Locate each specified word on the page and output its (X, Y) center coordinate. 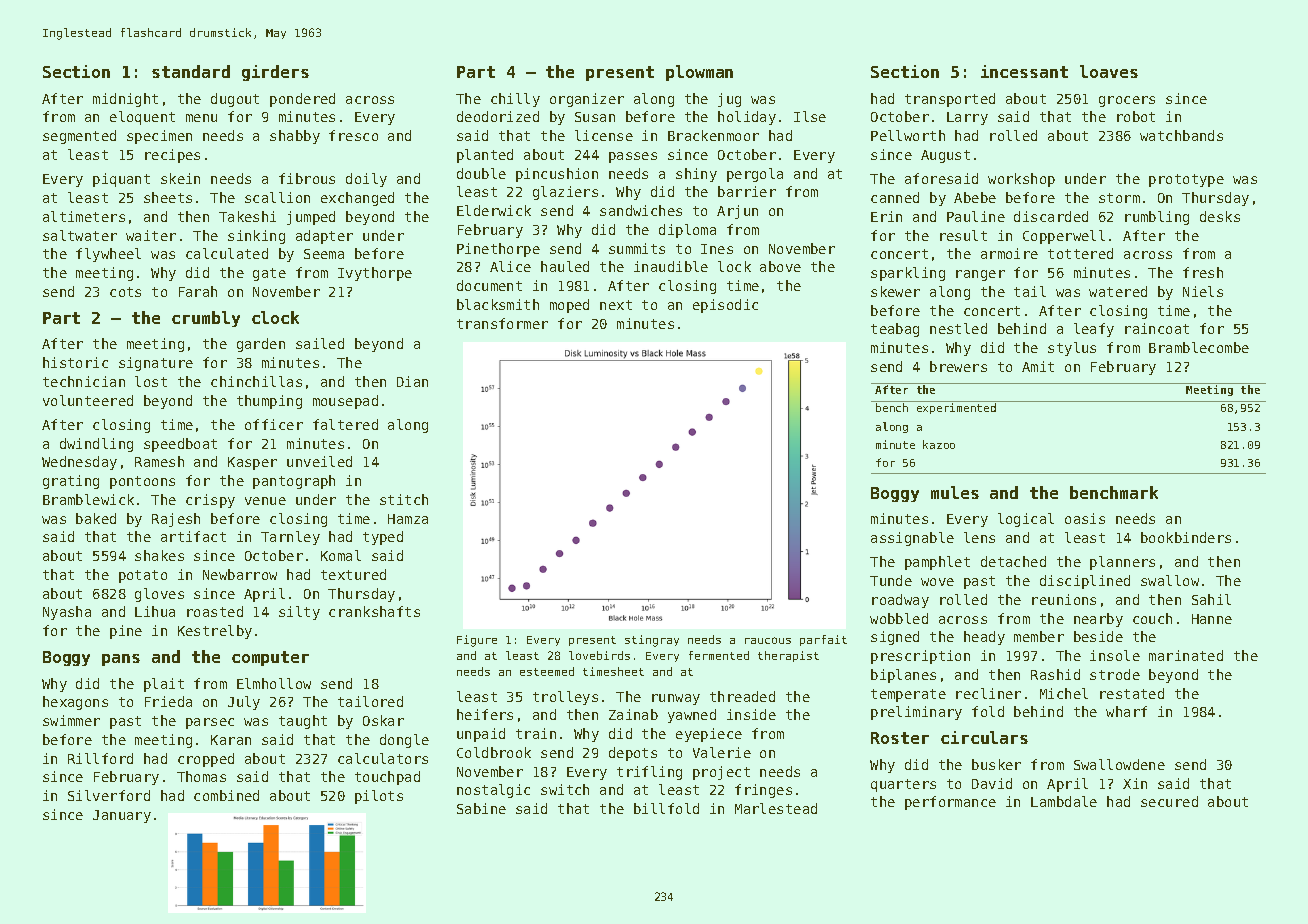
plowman (699, 73)
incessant (1024, 71)
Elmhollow (274, 683)
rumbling (1157, 218)
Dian (412, 381)
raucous (768, 640)
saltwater (80, 235)
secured (1169, 801)
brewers (958, 366)
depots (633, 754)
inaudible (671, 266)
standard (191, 71)
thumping (269, 402)
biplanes (903, 676)
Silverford (109, 795)
